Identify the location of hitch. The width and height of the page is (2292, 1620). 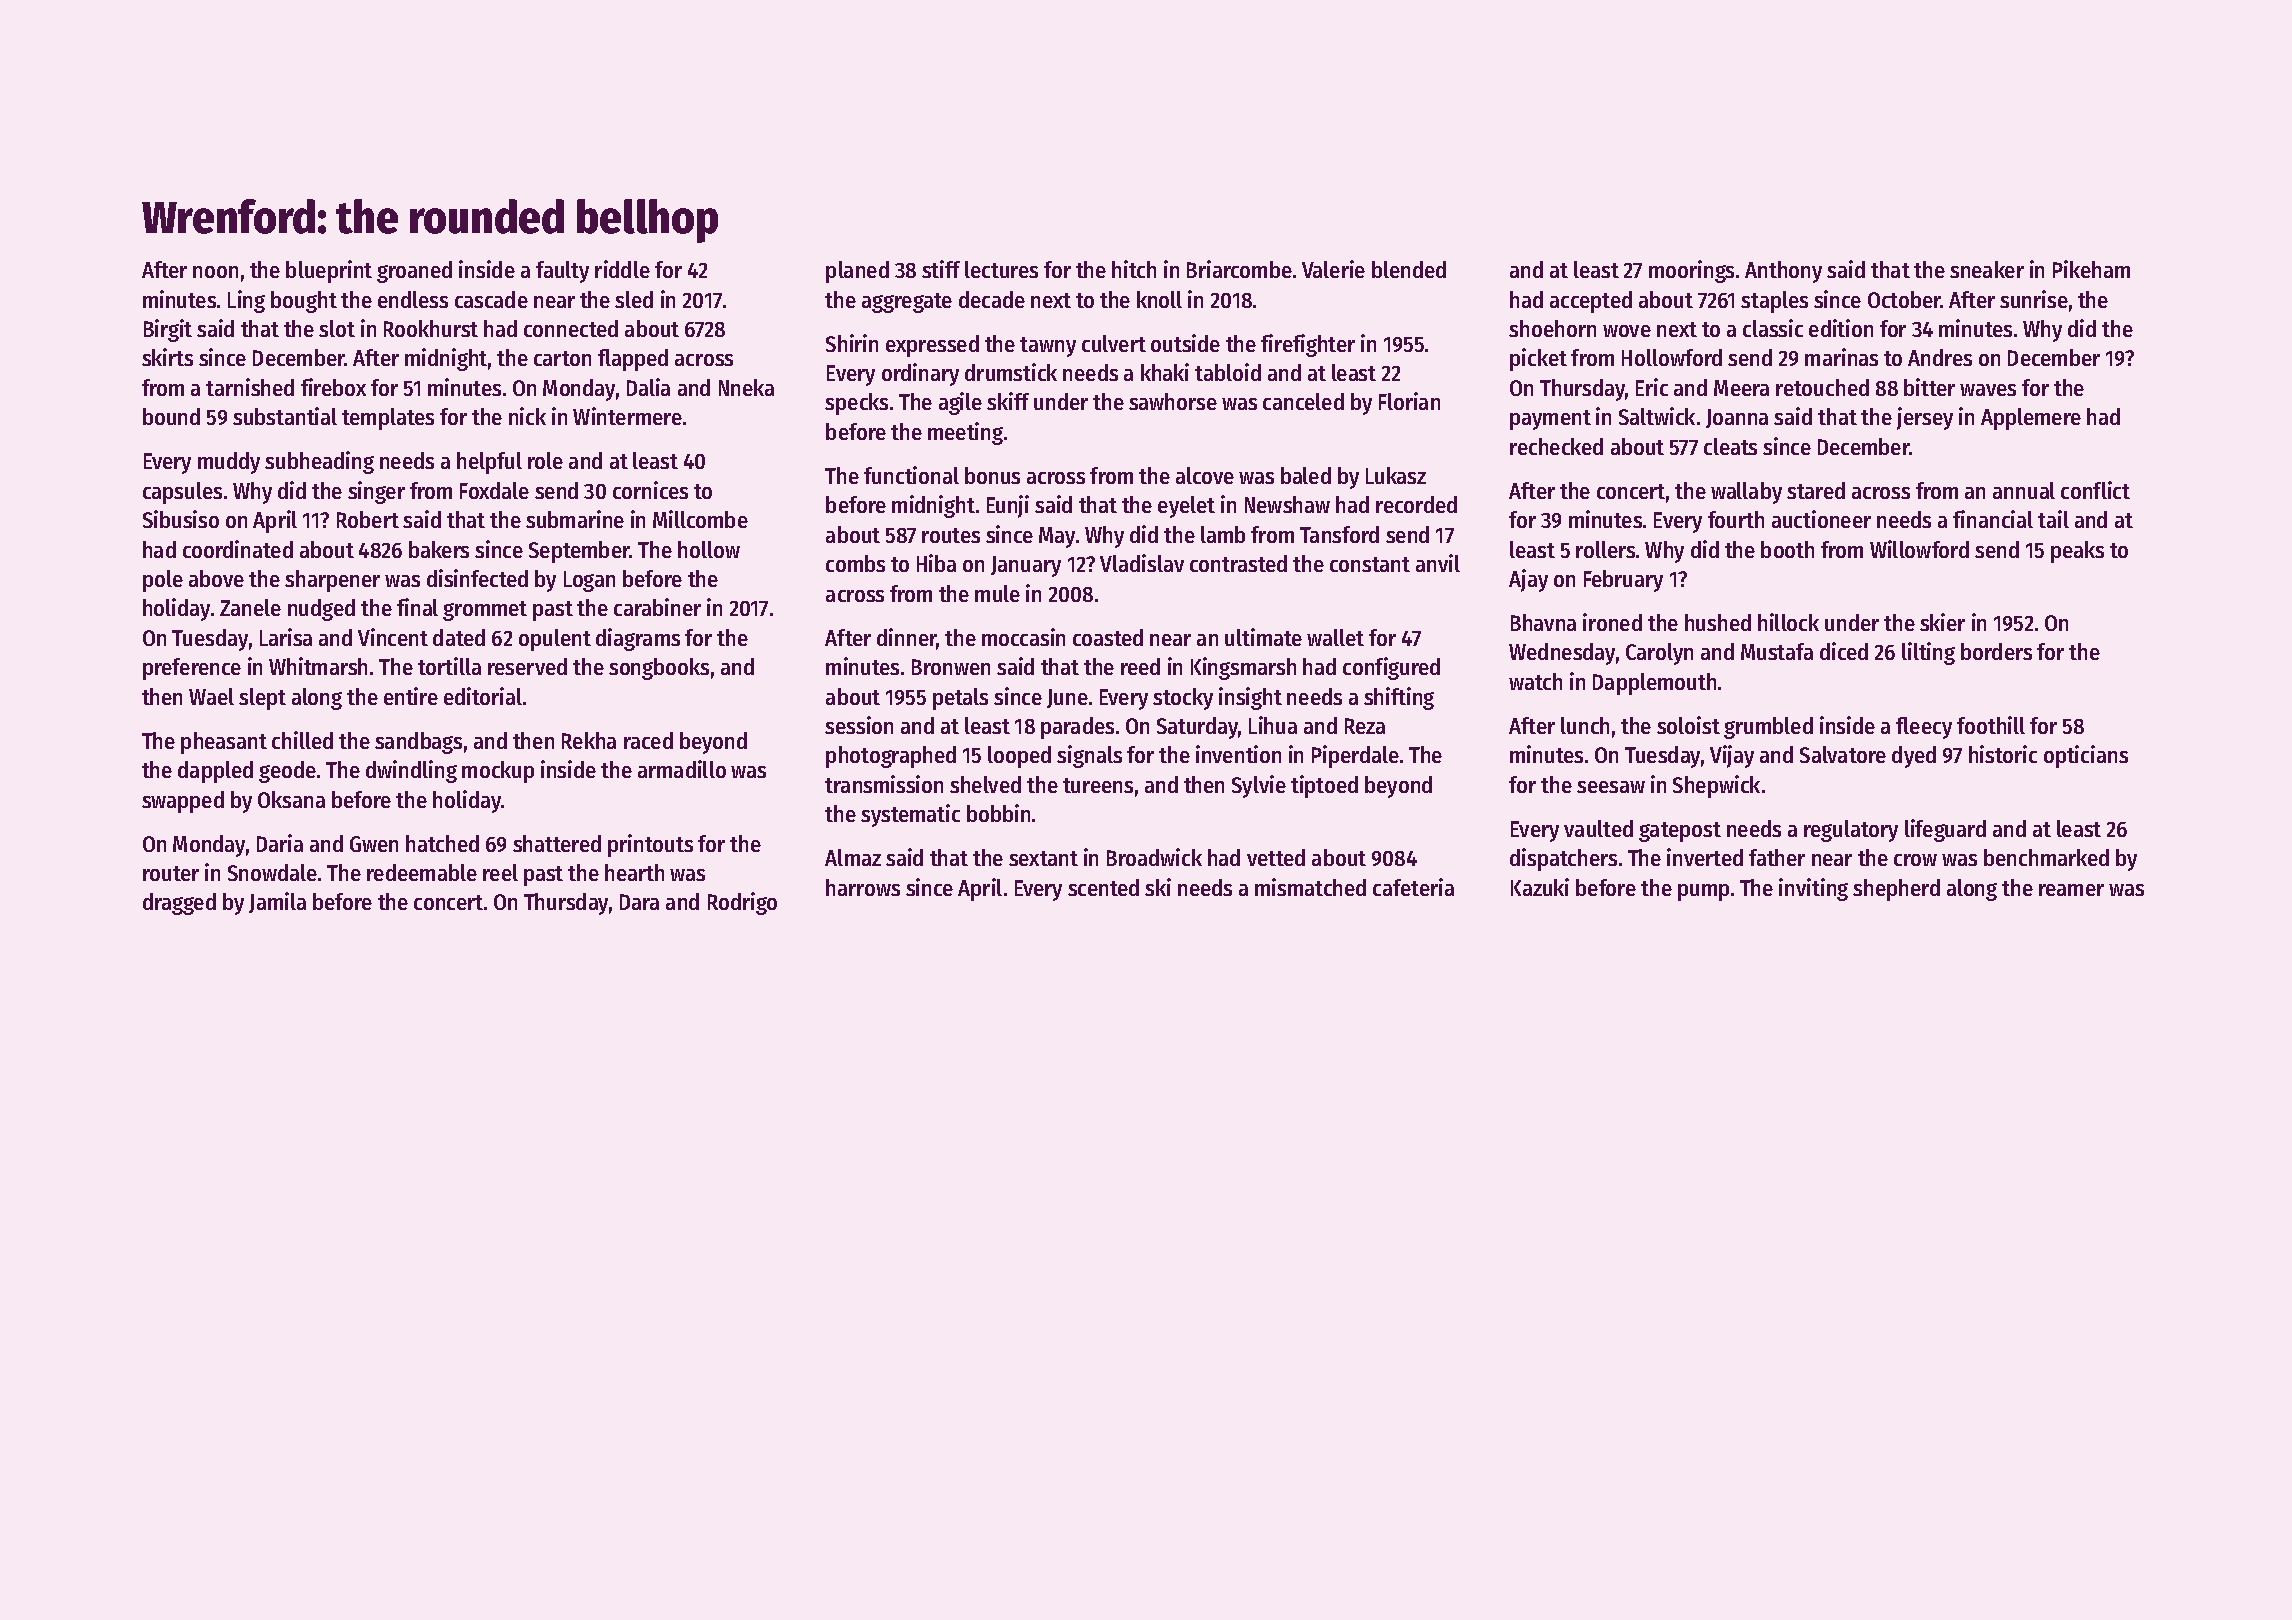
(1134, 269).
